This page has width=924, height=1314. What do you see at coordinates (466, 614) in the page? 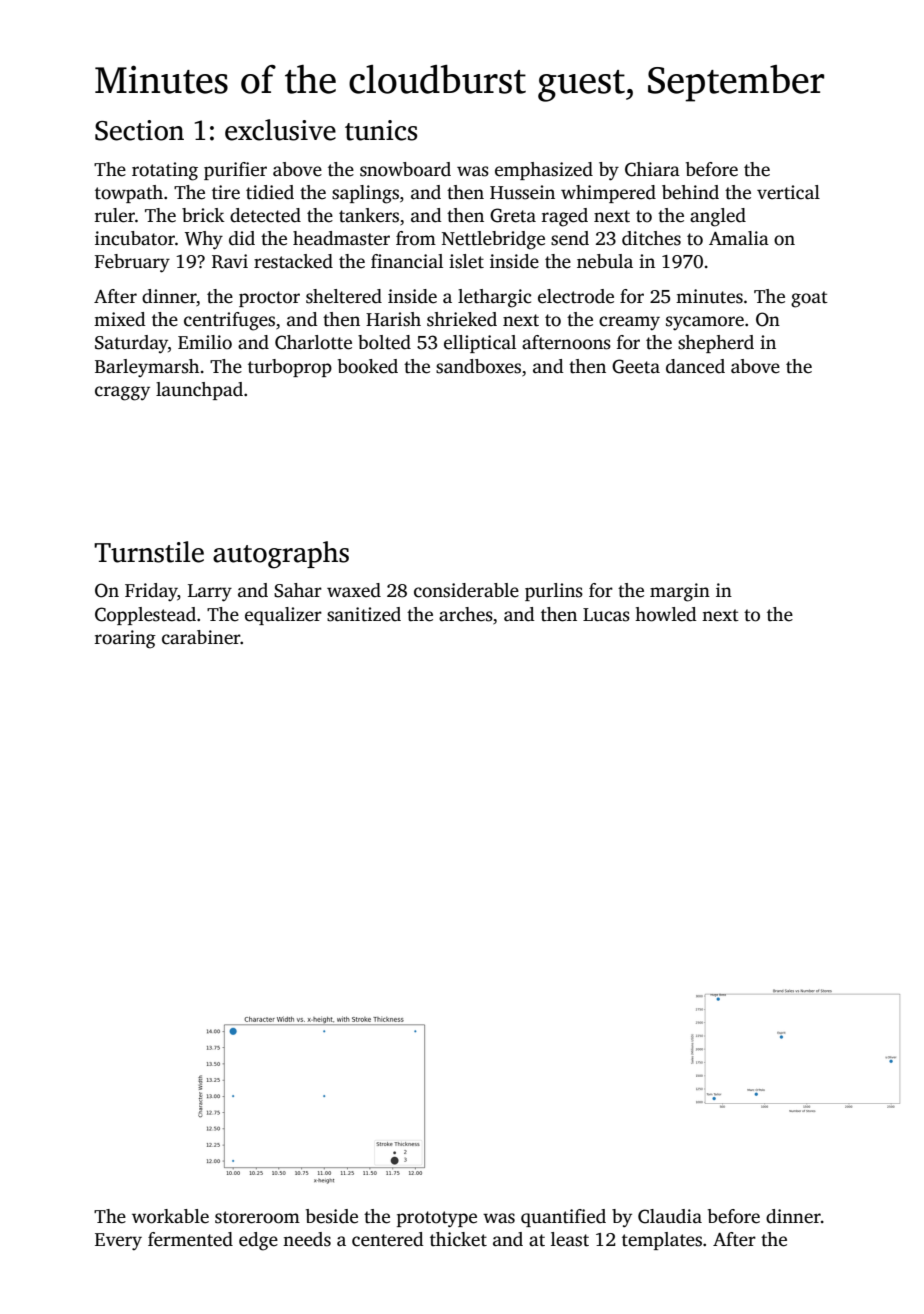
I see `arches` at bounding box center [466, 614].
